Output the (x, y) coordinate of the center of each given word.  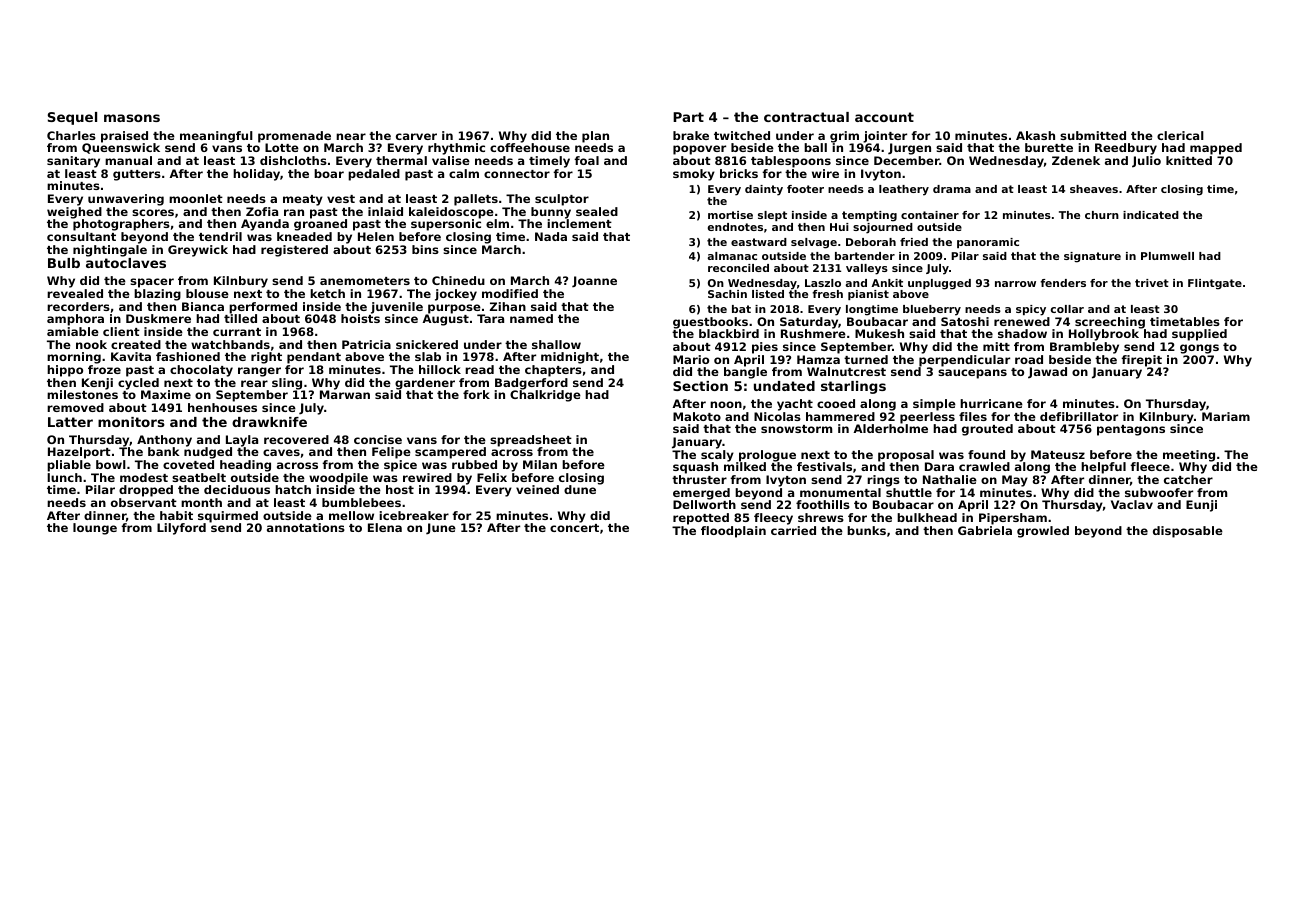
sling (287, 384)
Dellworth (704, 504)
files (973, 416)
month (201, 502)
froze (104, 369)
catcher (1188, 479)
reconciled (738, 268)
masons (132, 118)
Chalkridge (545, 396)
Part (688, 117)
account (884, 117)
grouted (987, 430)
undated (784, 386)
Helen (376, 236)
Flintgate (1215, 284)
